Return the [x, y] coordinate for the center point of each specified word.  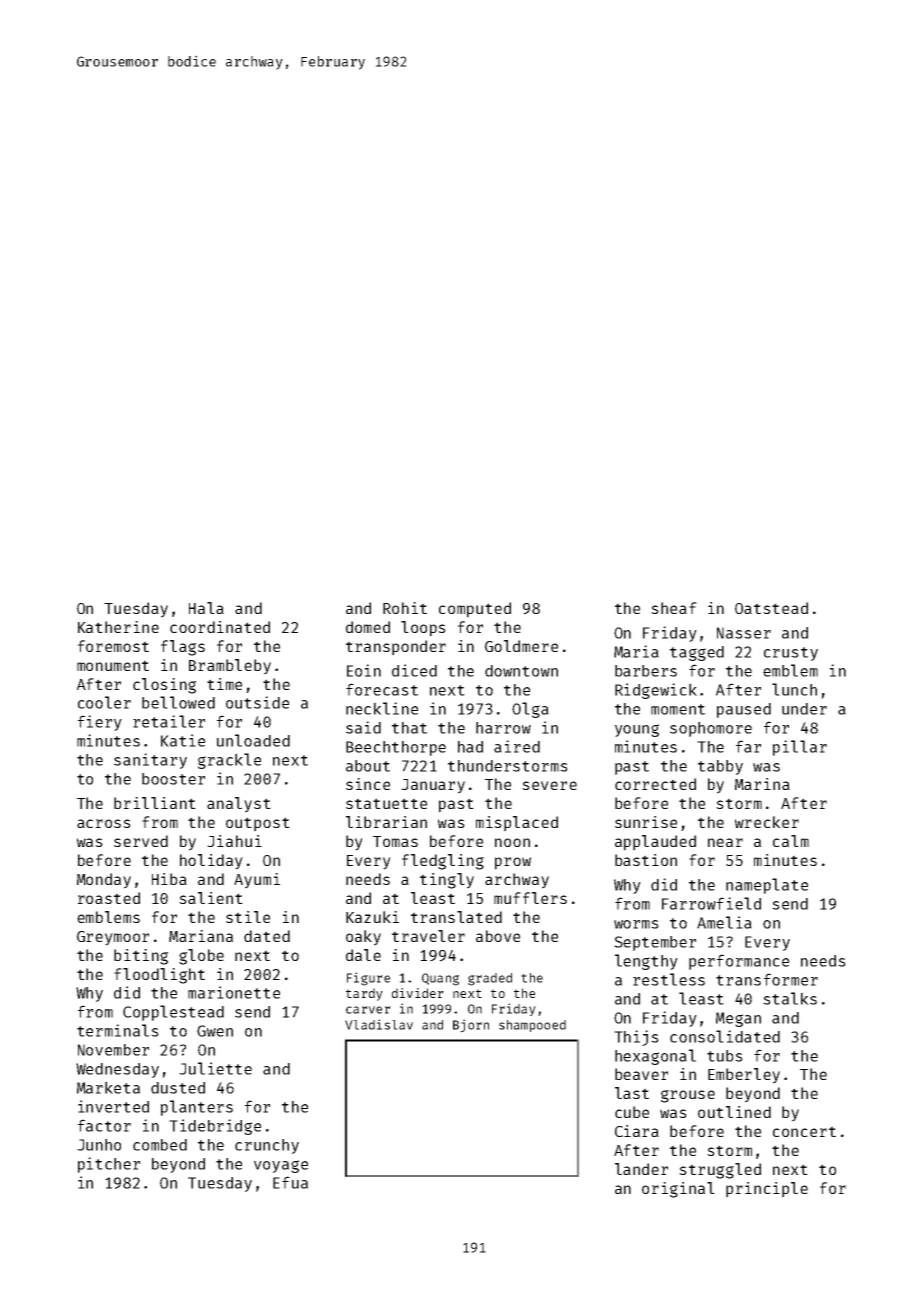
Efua [290, 1182]
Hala [206, 608]
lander [641, 1169]
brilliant [155, 803]
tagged [697, 653]
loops [423, 629]
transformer [767, 979]
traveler [428, 936]
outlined [734, 1112]
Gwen [215, 1031]
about [368, 766]
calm [791, 841]
